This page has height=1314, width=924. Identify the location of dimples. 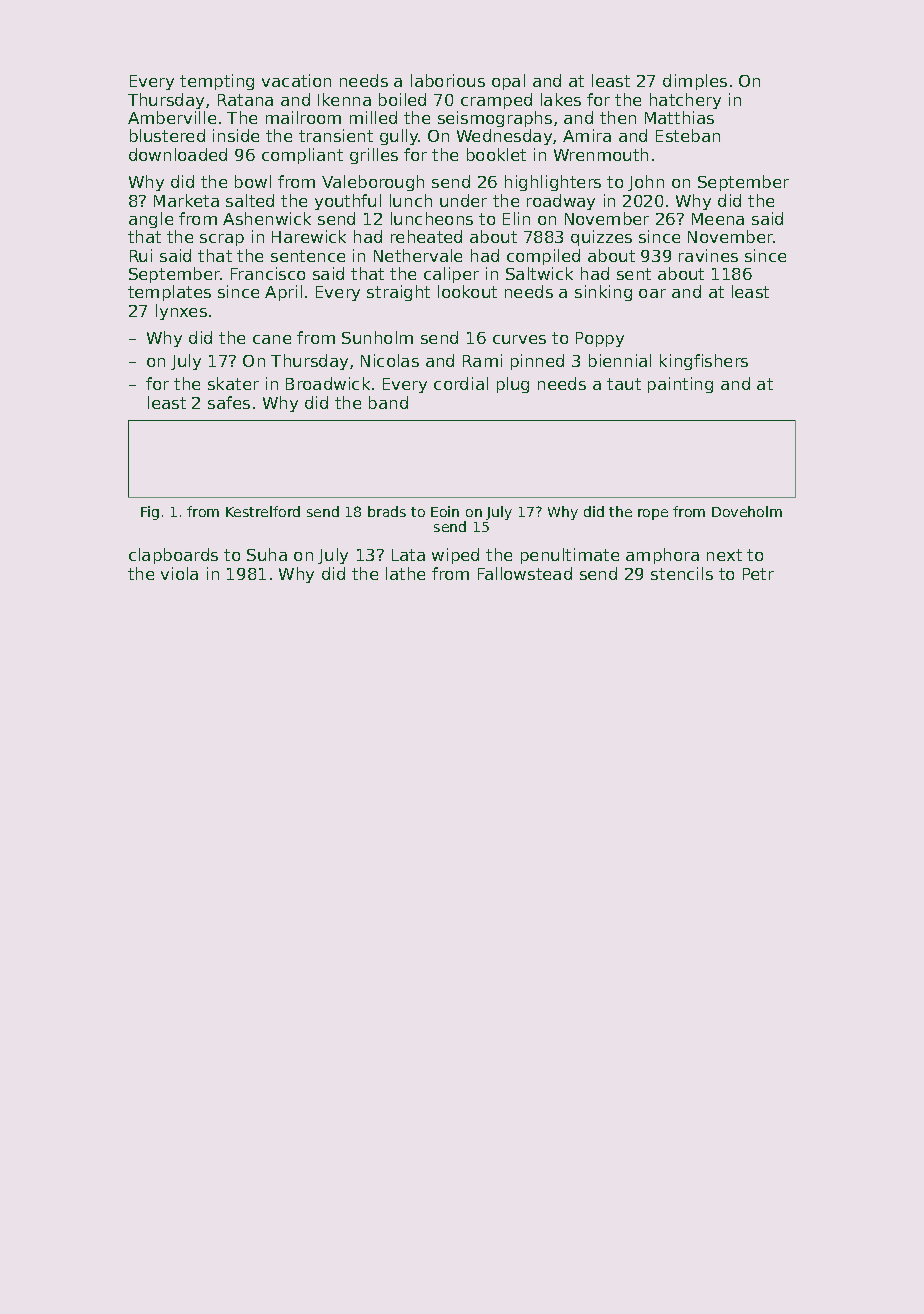
(695, 82).
